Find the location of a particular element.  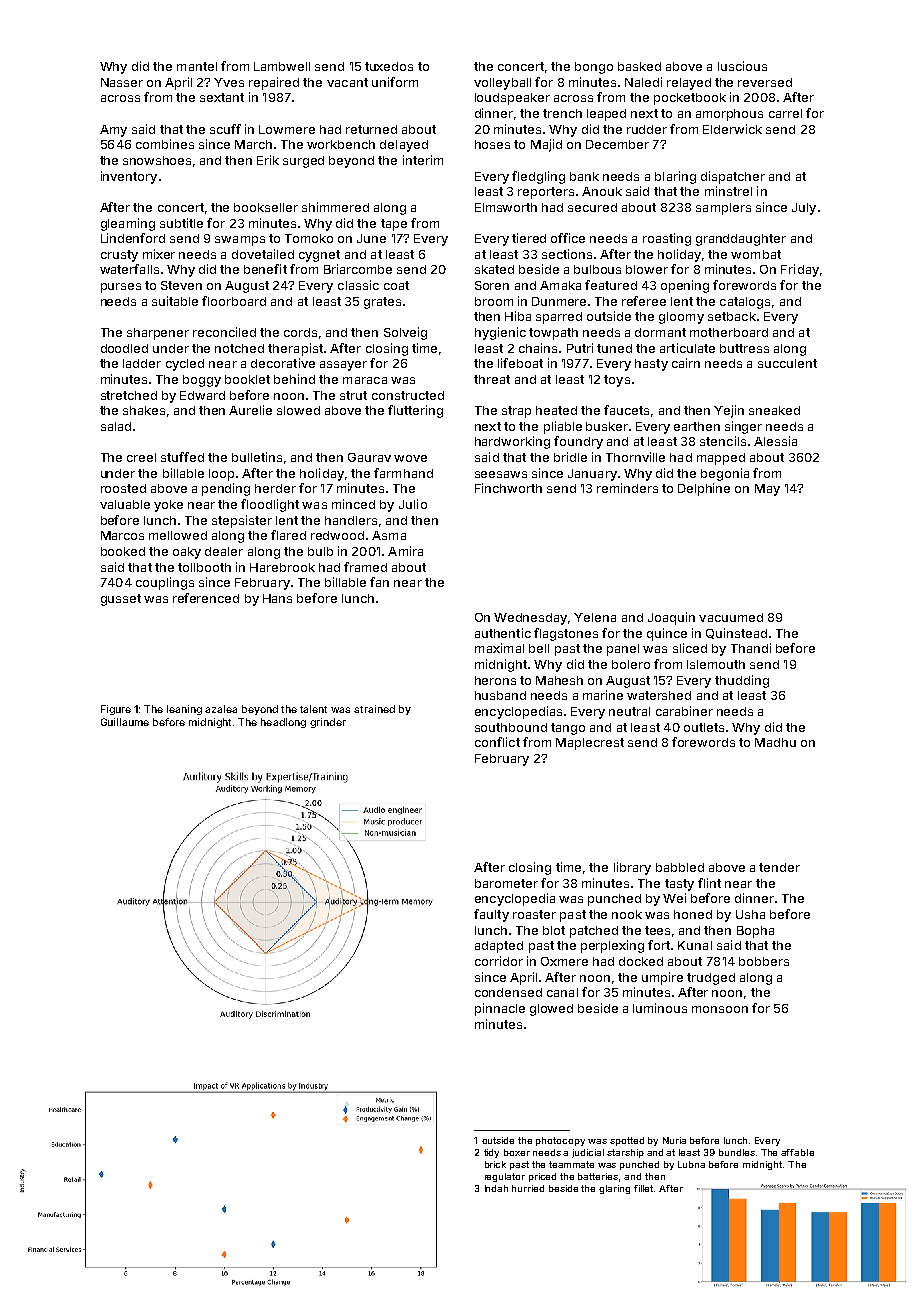

tidy is located at coordinates (491, 1153).
